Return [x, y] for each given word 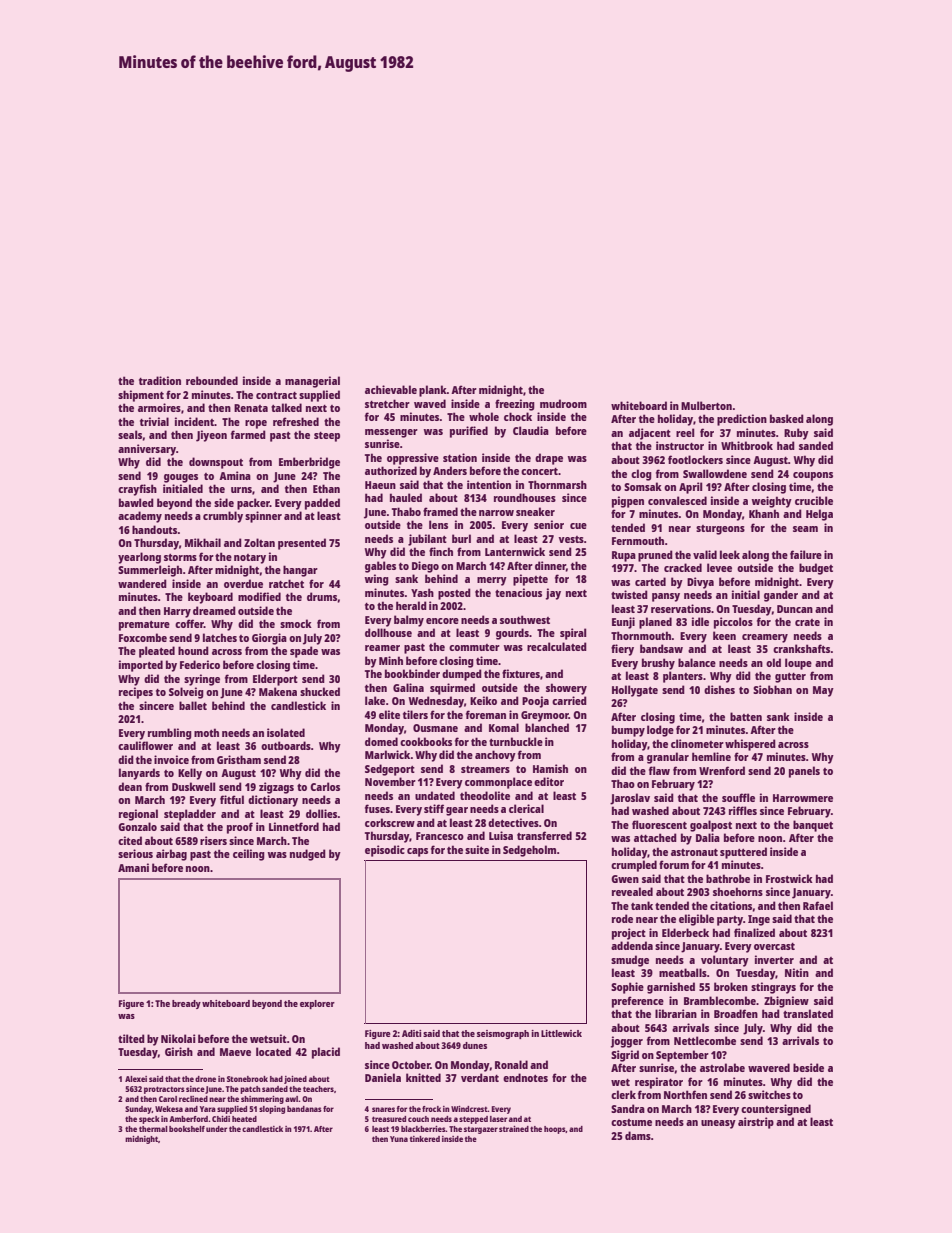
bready [186, 1004]
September [682, 1056]
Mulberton [706, 405]
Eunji [623, 623]
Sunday [138, 1110]
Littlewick [561, 1033]
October [411, 1064]
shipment [141, 396]
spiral [573, 634]
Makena [278, 691]
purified [469, 432]
